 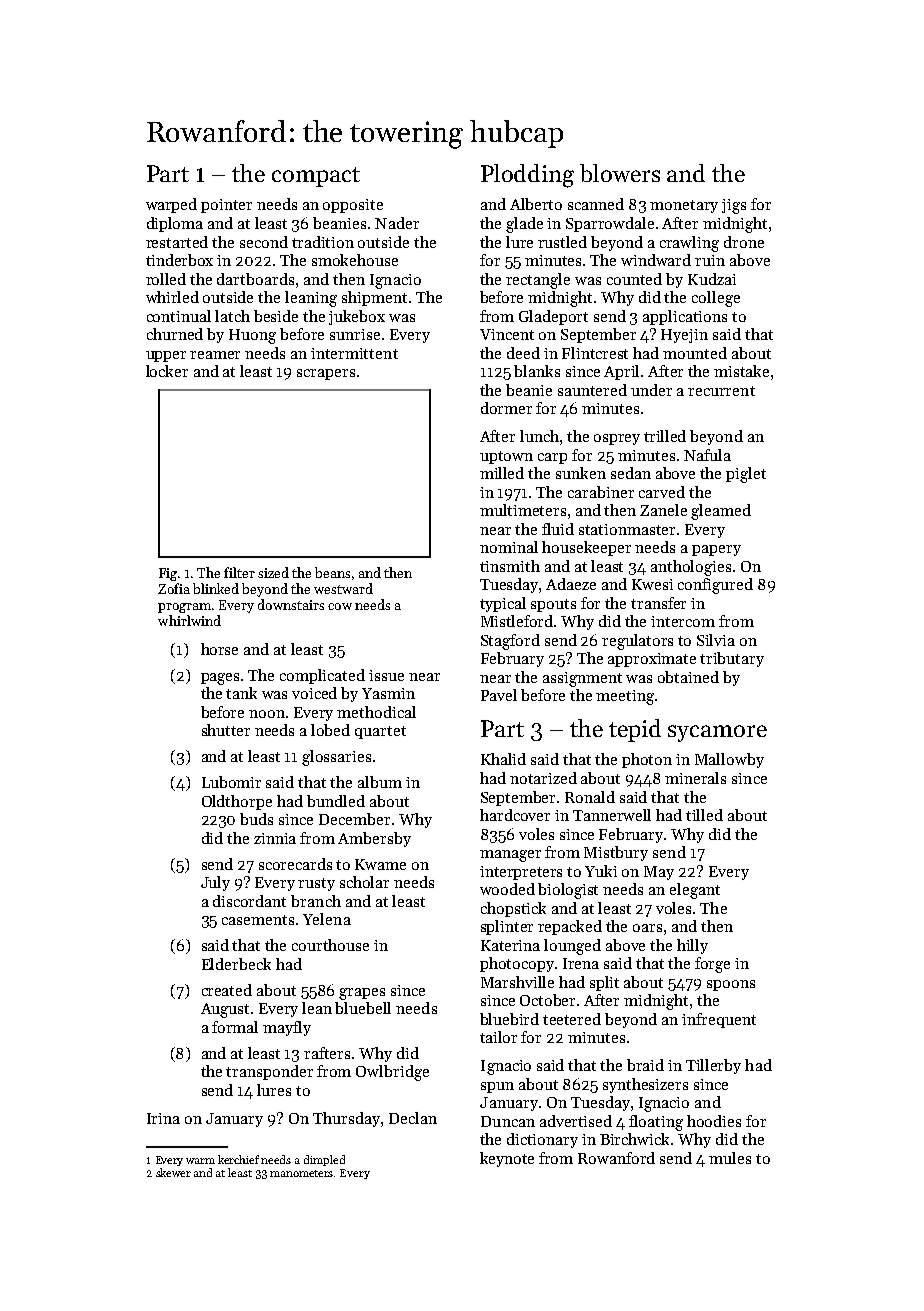 I want to click on lobed, so click(x=330, y=730).
